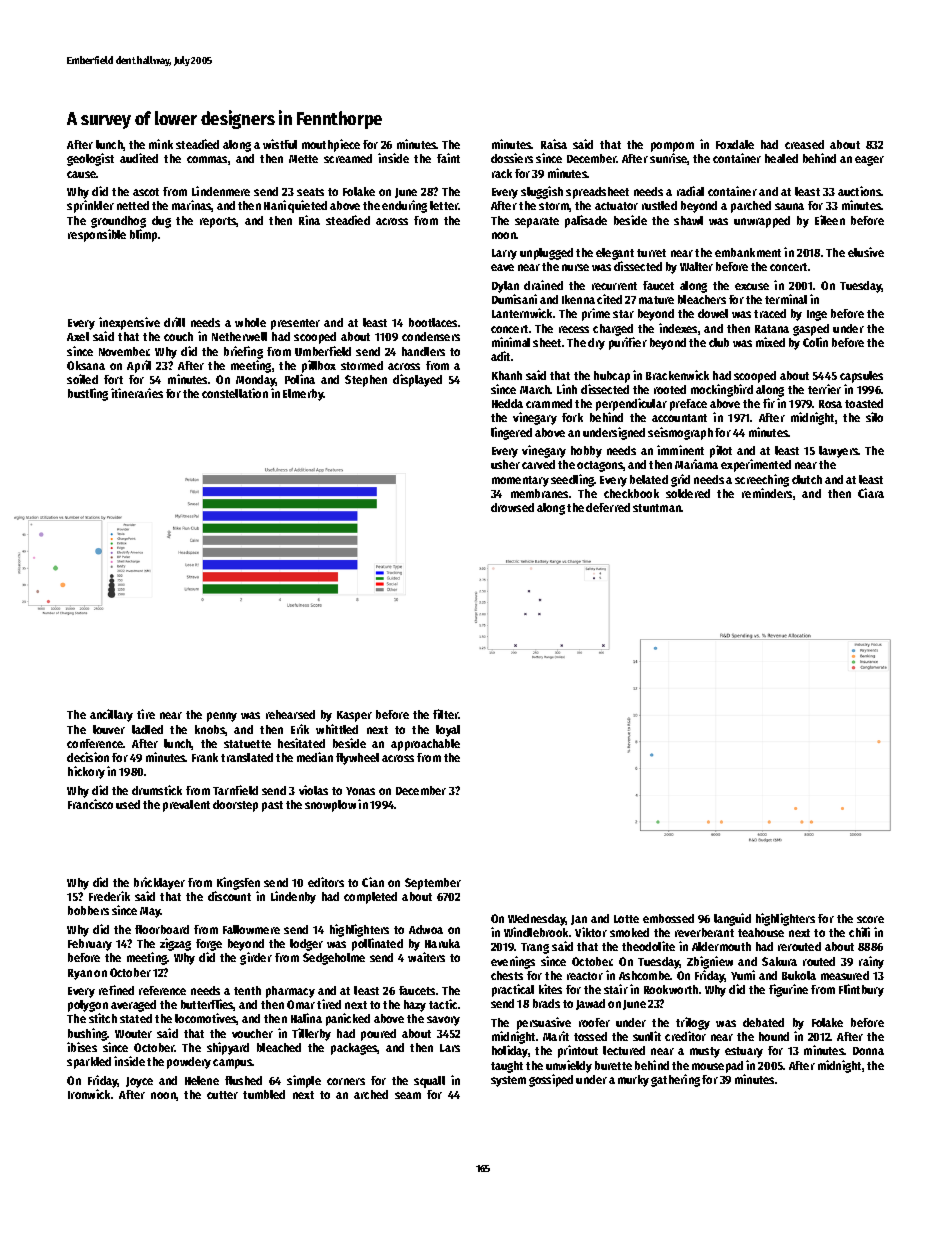 This document has width=952, height=1233. Describe the element at coordinates (512, 507) in the document. I see `drowsed` at that location.
